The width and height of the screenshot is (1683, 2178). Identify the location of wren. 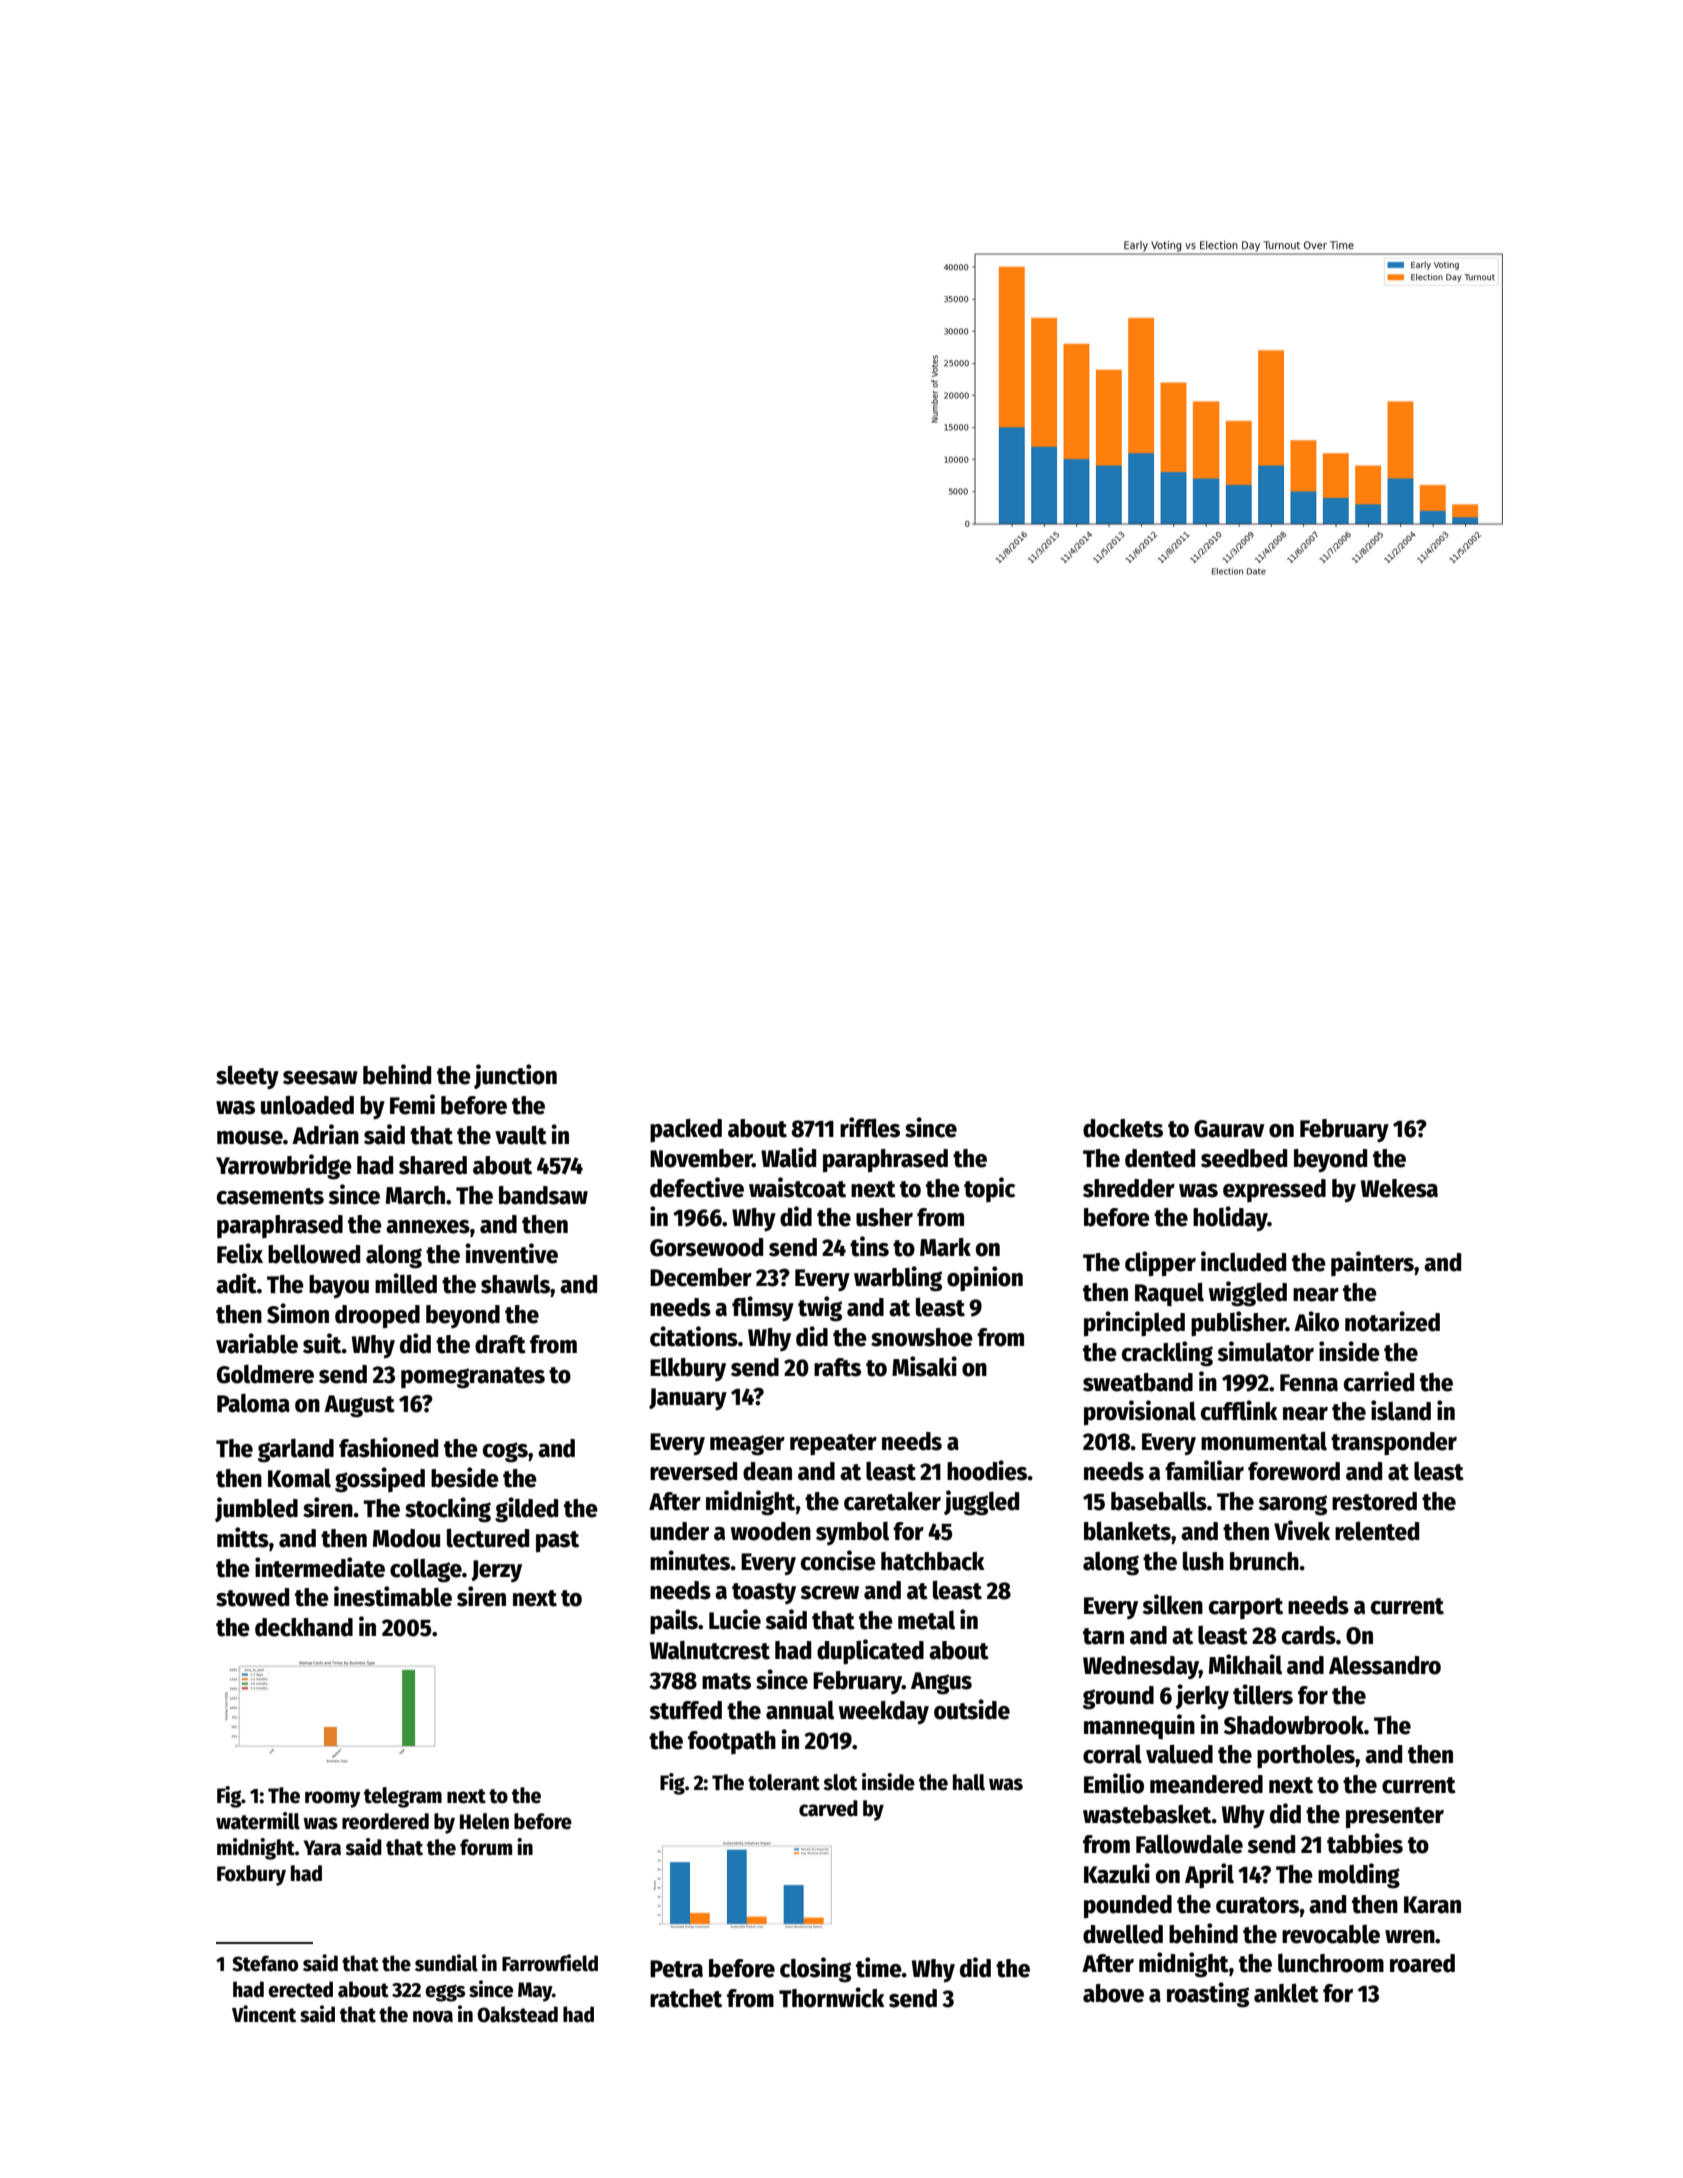
(1410, 1937).
